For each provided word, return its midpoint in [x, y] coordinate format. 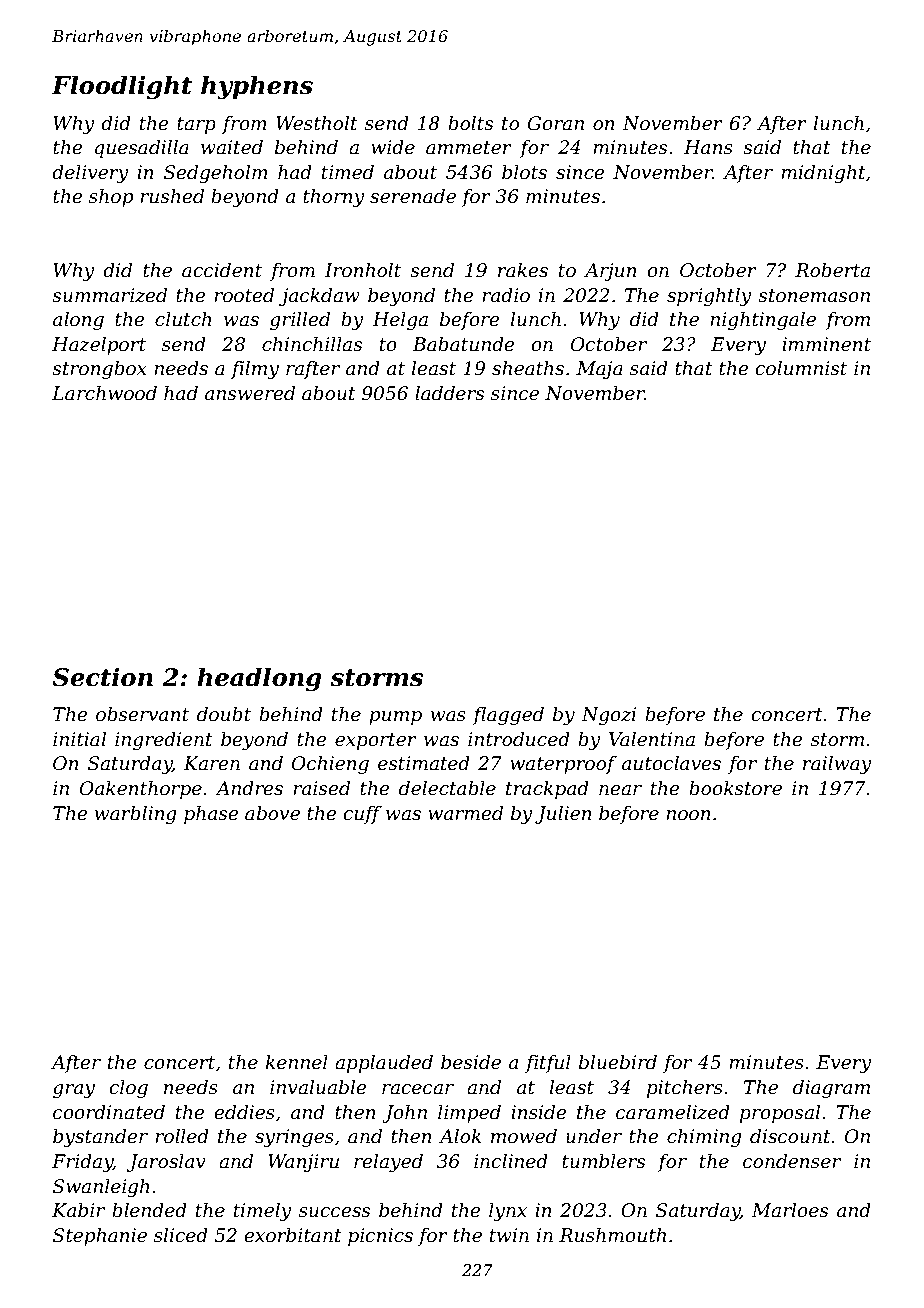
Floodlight [122, 87]
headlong [259, 679]
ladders [449, 393]
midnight [823, 174]
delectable [447, 788]
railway [837, 765]
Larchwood [104, 393]
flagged [508, 716]
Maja [599, 370]
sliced [181, 1235]
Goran [556, 123]
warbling [136, 815]
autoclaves [671, 763]
